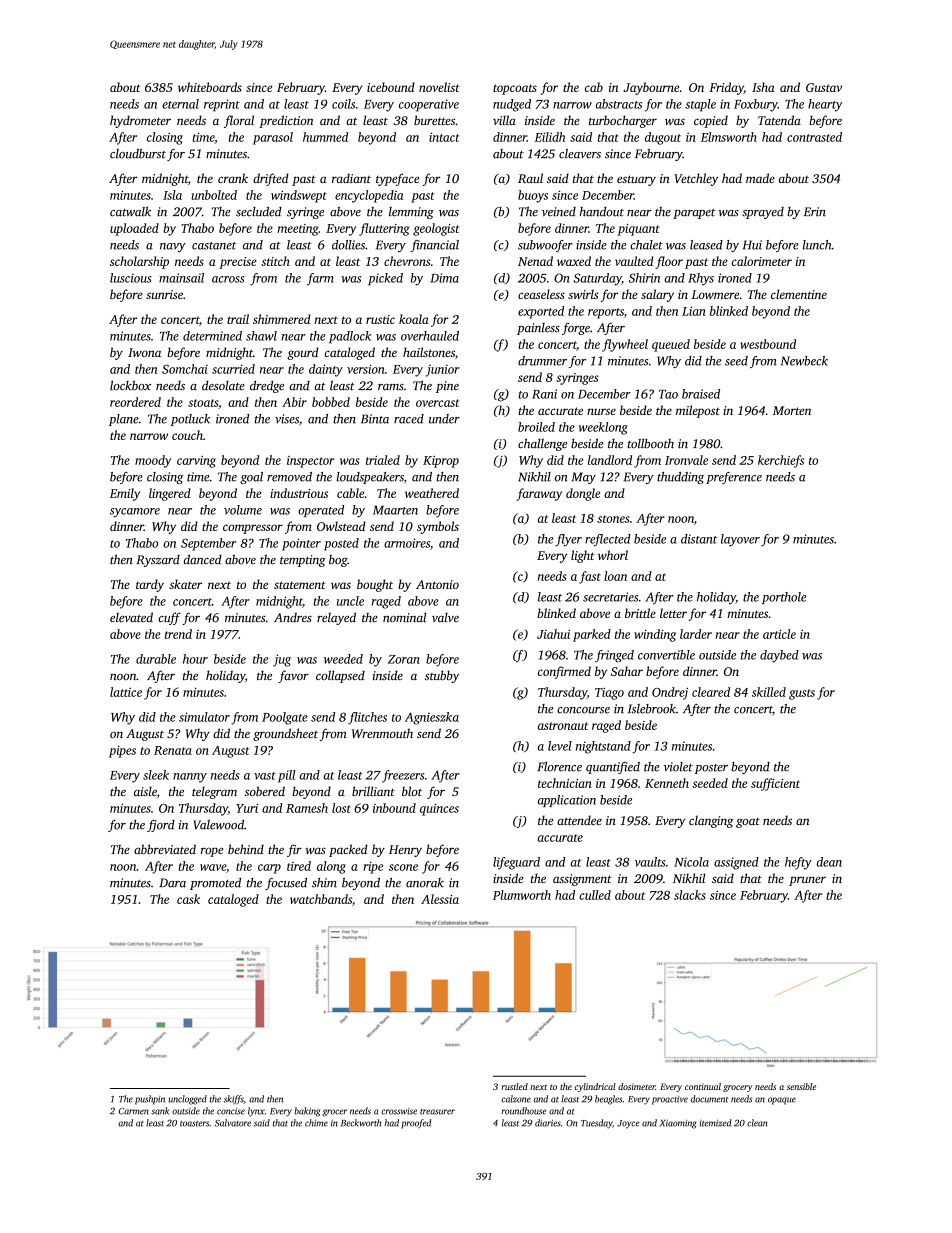 This screenshot has height=1233, width=952. Describe the element at coordinates (769, 692) in the screenshot. I see `skilled` at that location.
